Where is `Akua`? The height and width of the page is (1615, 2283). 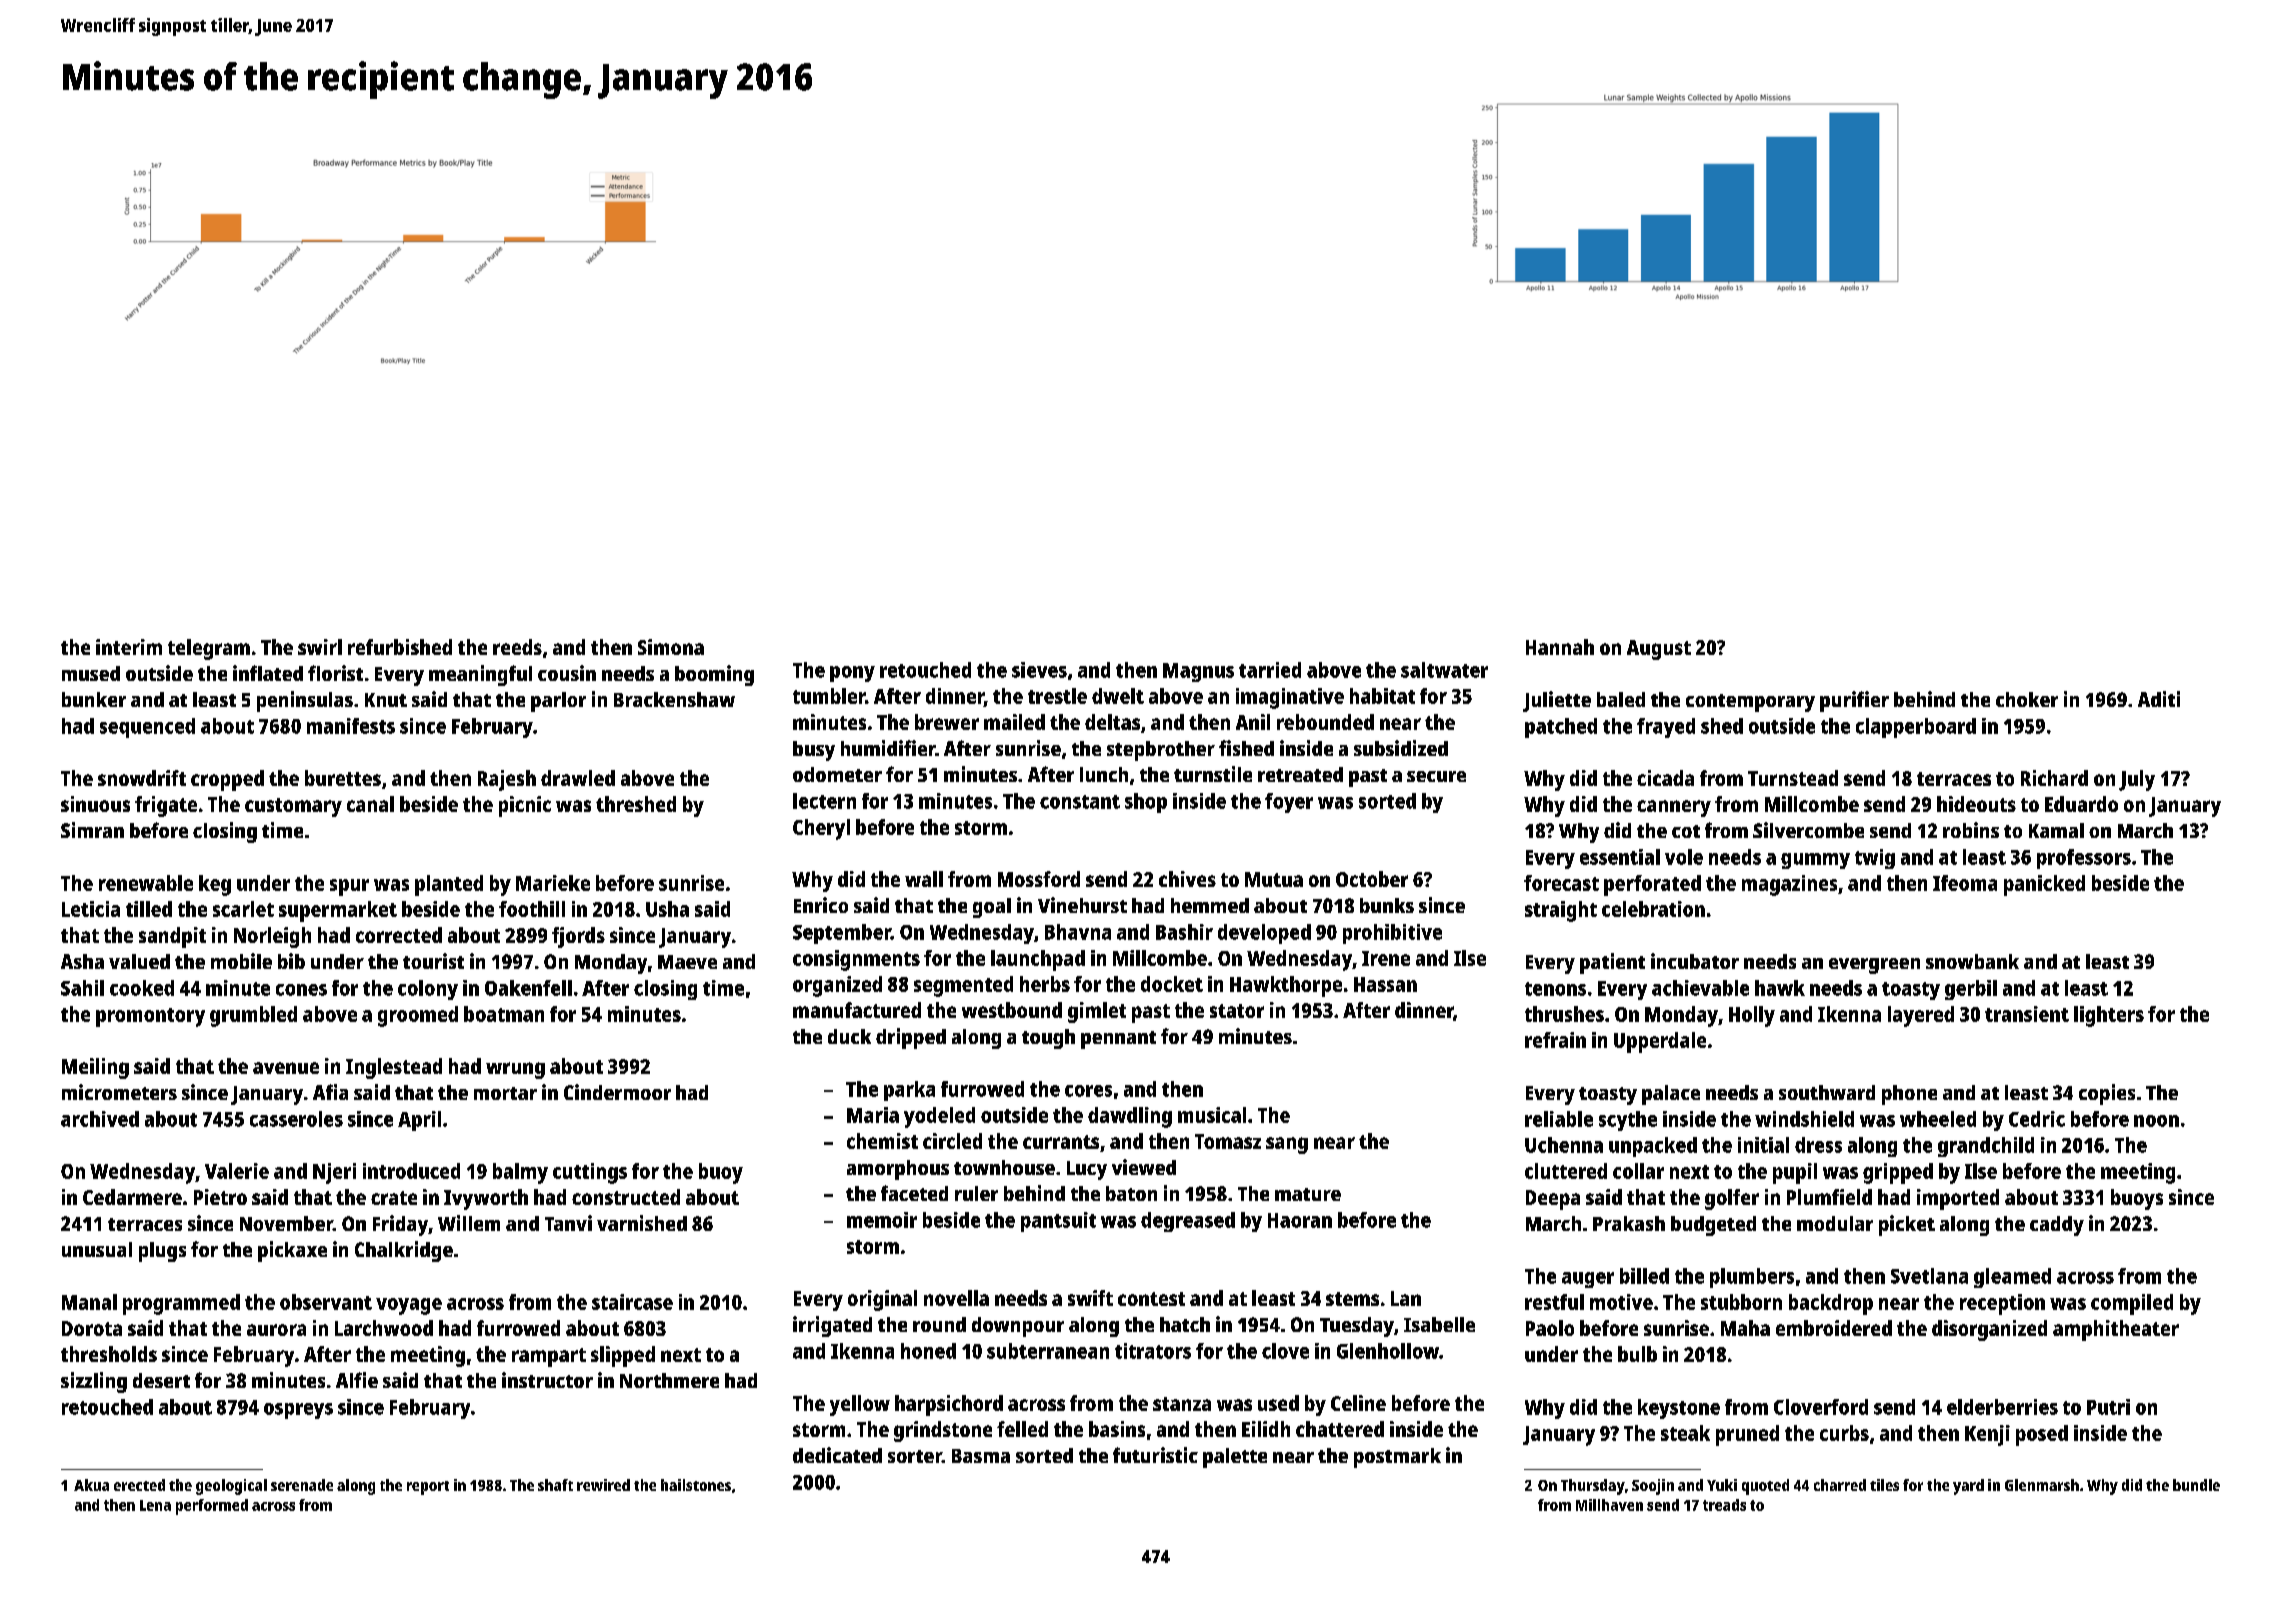
Akua is located at coordinates (91, 1485).
